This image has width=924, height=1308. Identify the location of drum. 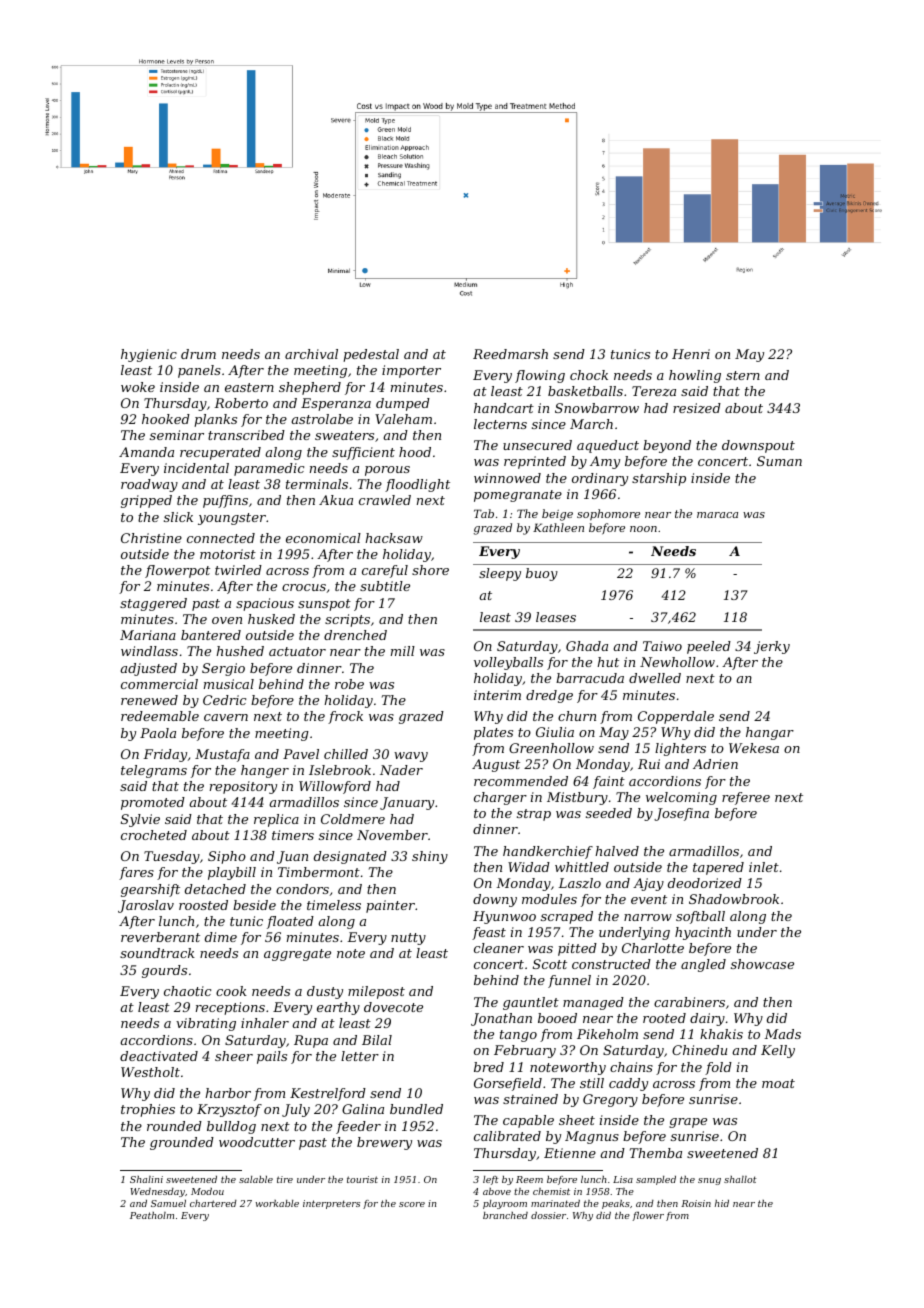
(198, 354).
